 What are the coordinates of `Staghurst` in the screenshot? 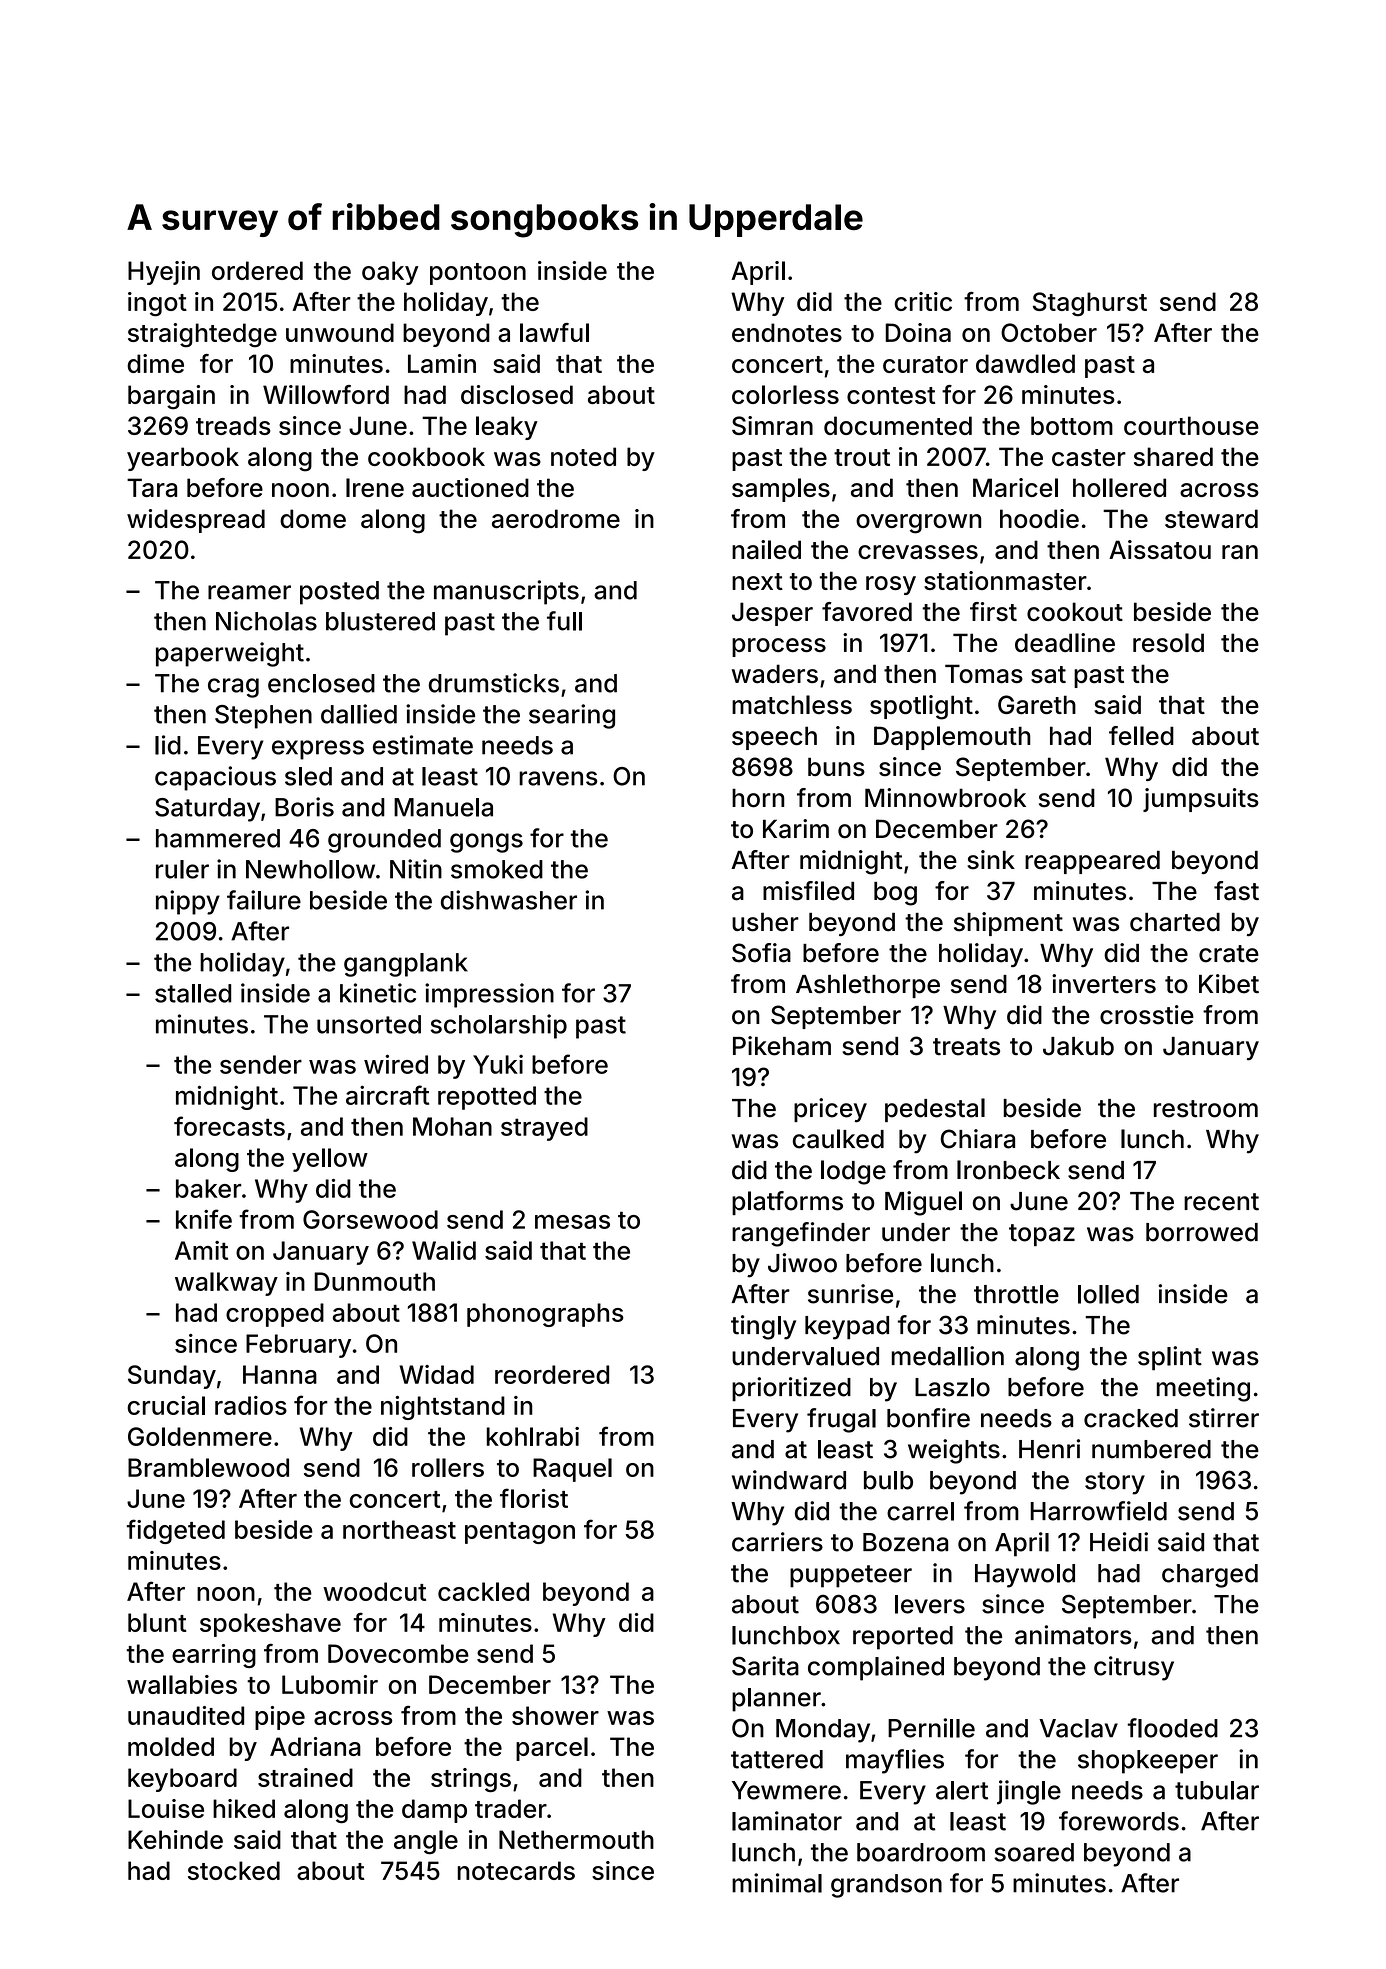 It's located at (1090, 304).
